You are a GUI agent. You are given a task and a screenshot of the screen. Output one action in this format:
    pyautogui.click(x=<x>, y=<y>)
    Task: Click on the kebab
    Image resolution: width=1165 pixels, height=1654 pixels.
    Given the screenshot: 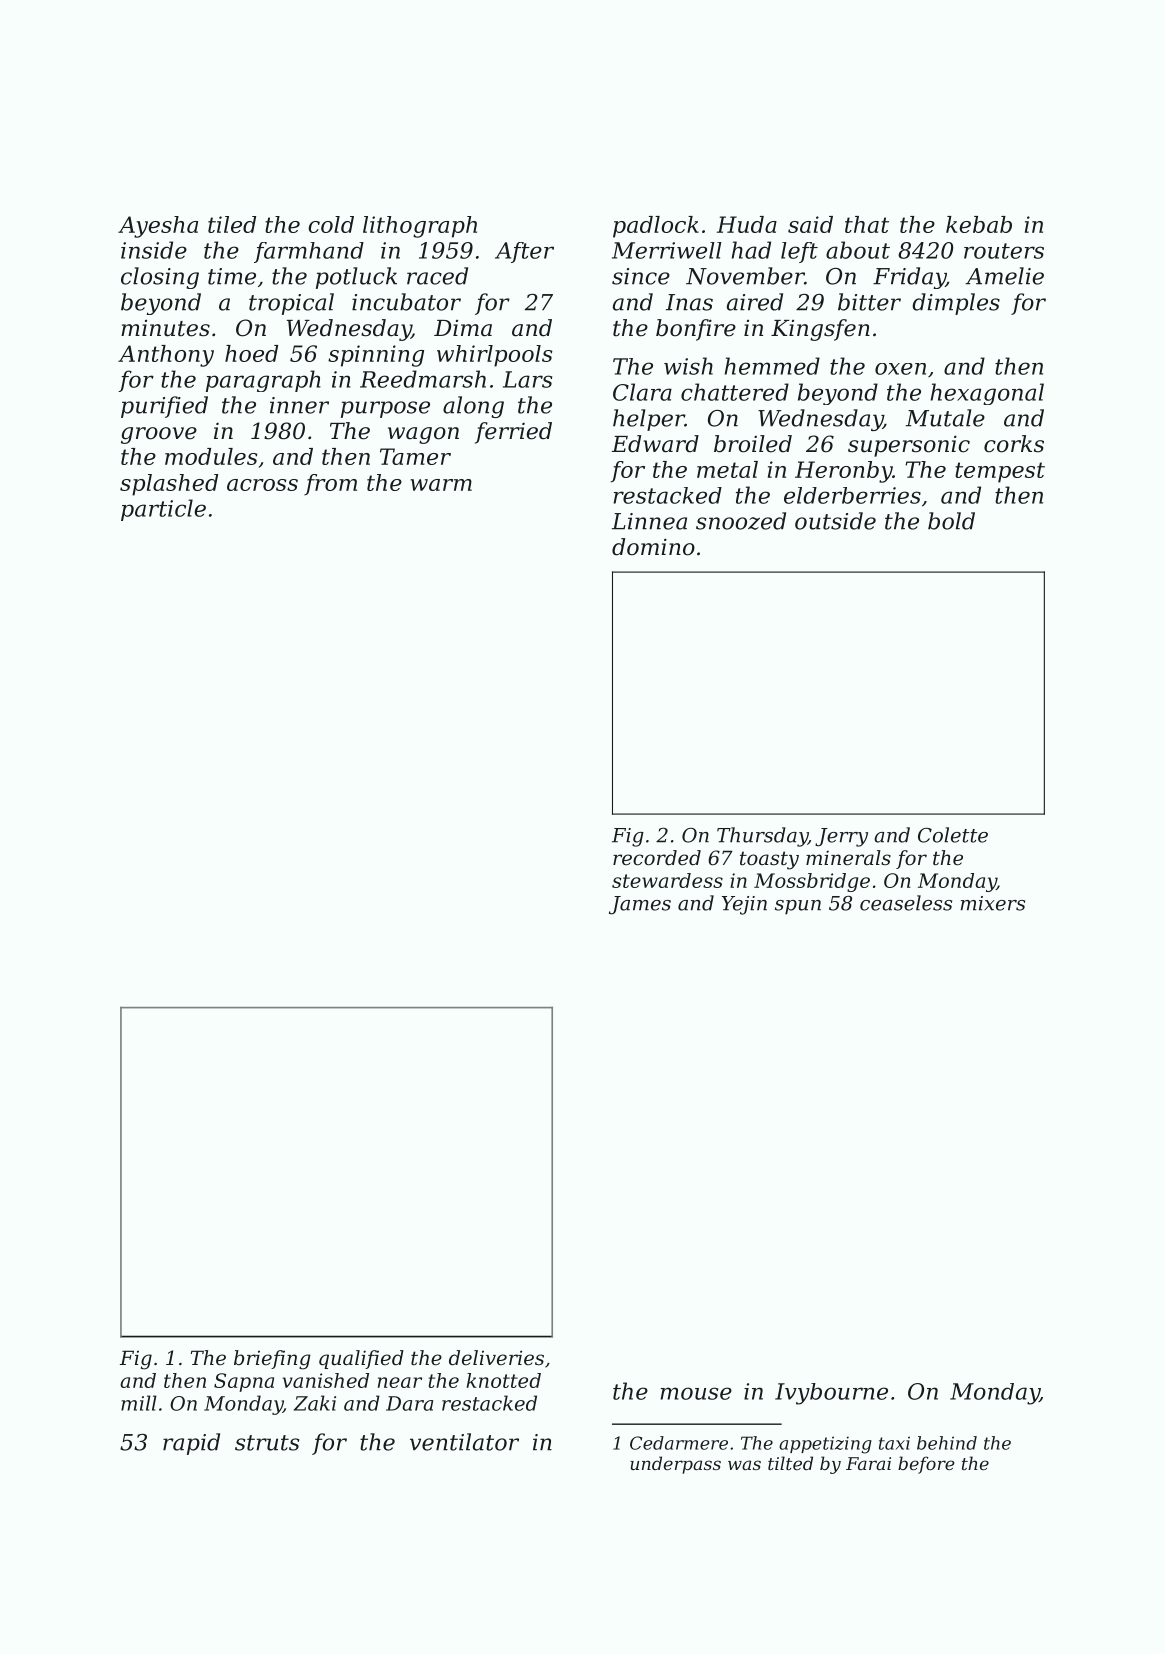 What is the action you would take?
    pyautogui.click(x=979, y=224)
